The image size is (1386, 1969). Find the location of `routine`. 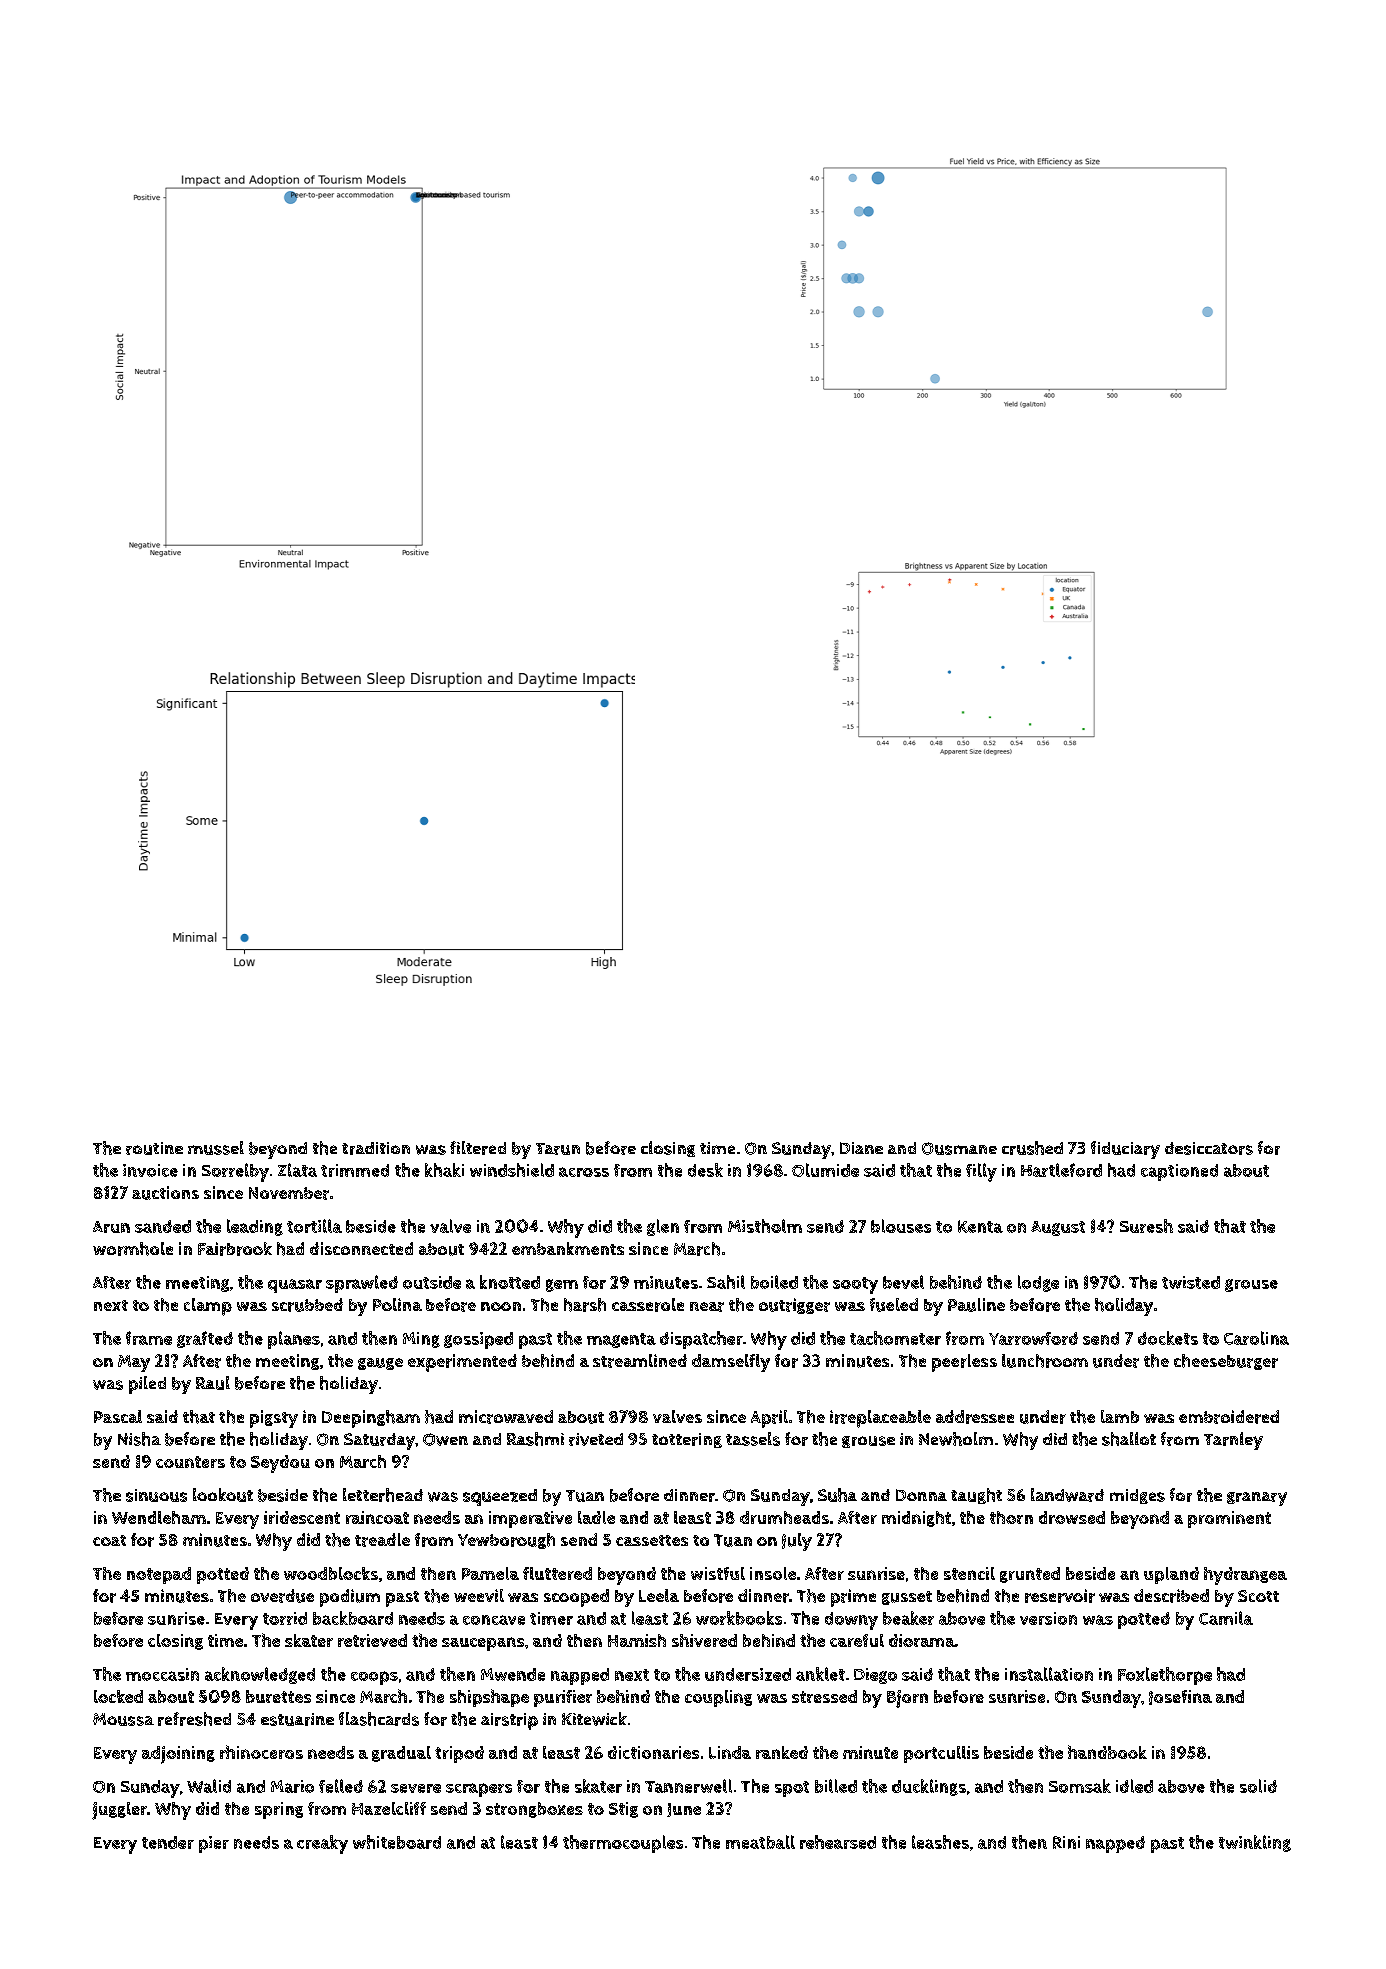

routine is located at coordinates (154, 1148).
